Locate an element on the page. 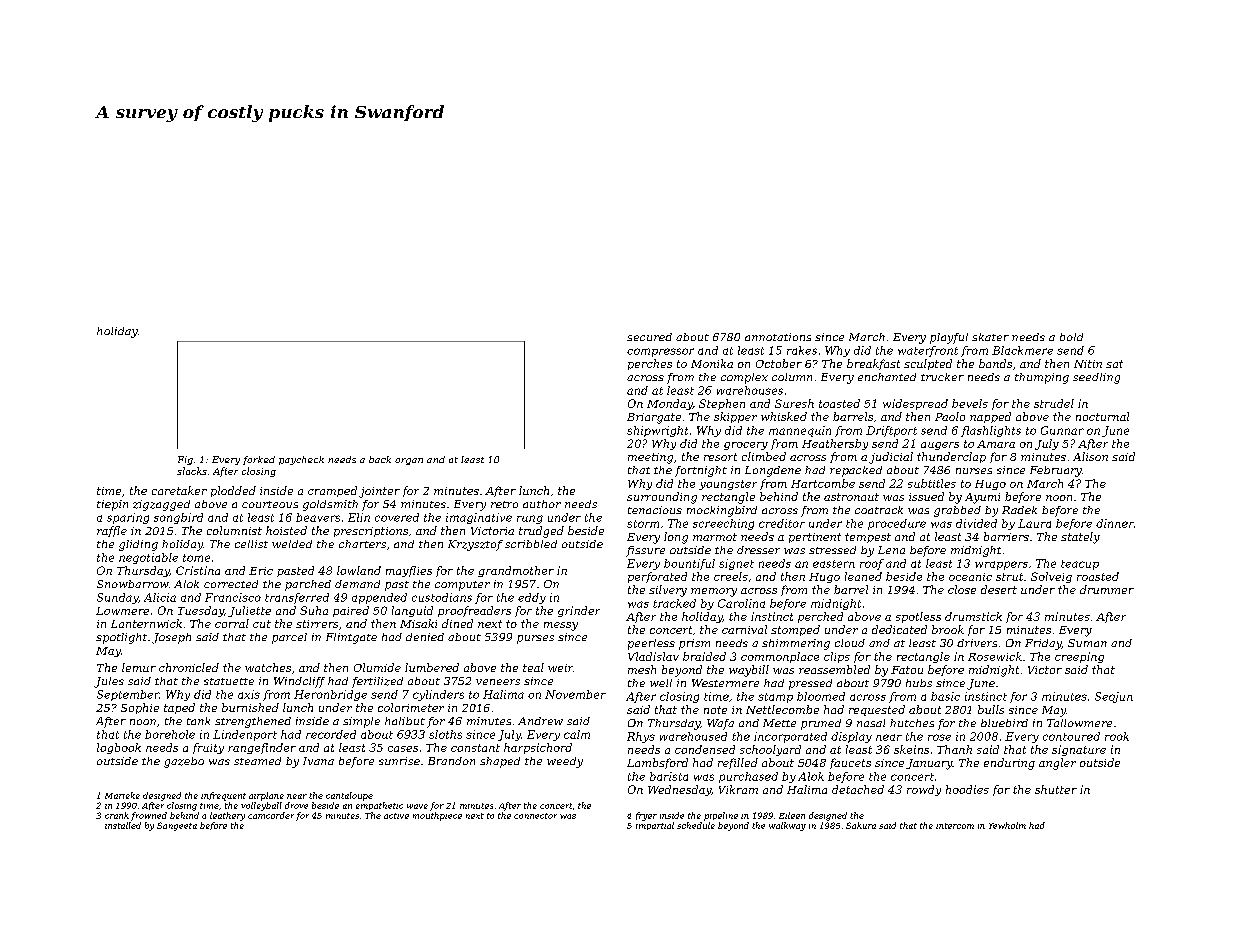 This page has height=952, width=1233. skater is located at coordinates (990, 337).
